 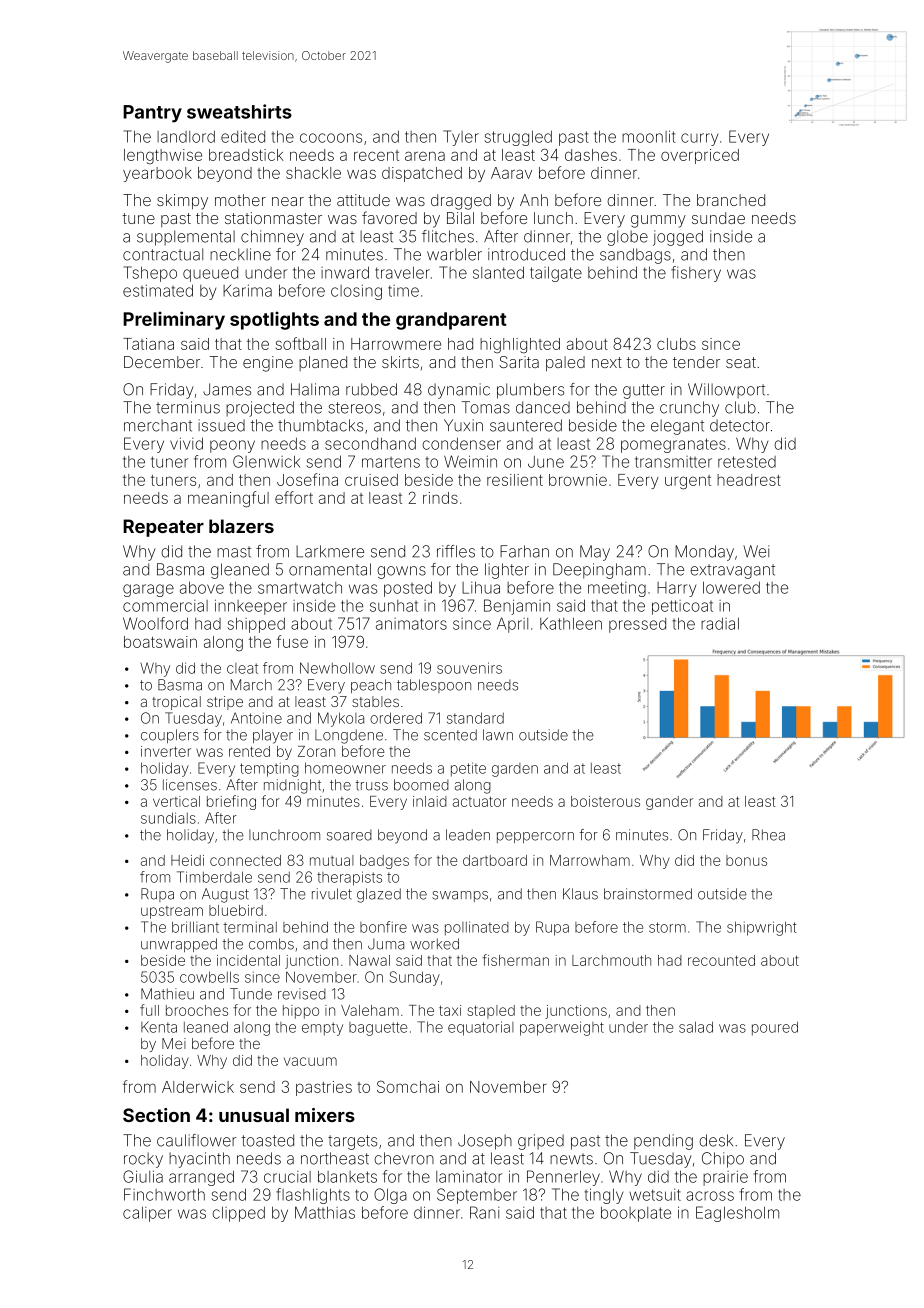 What do you see at coordinates (534, 200) in the document?
I see `Anh` at bounding box center [534, 200].
